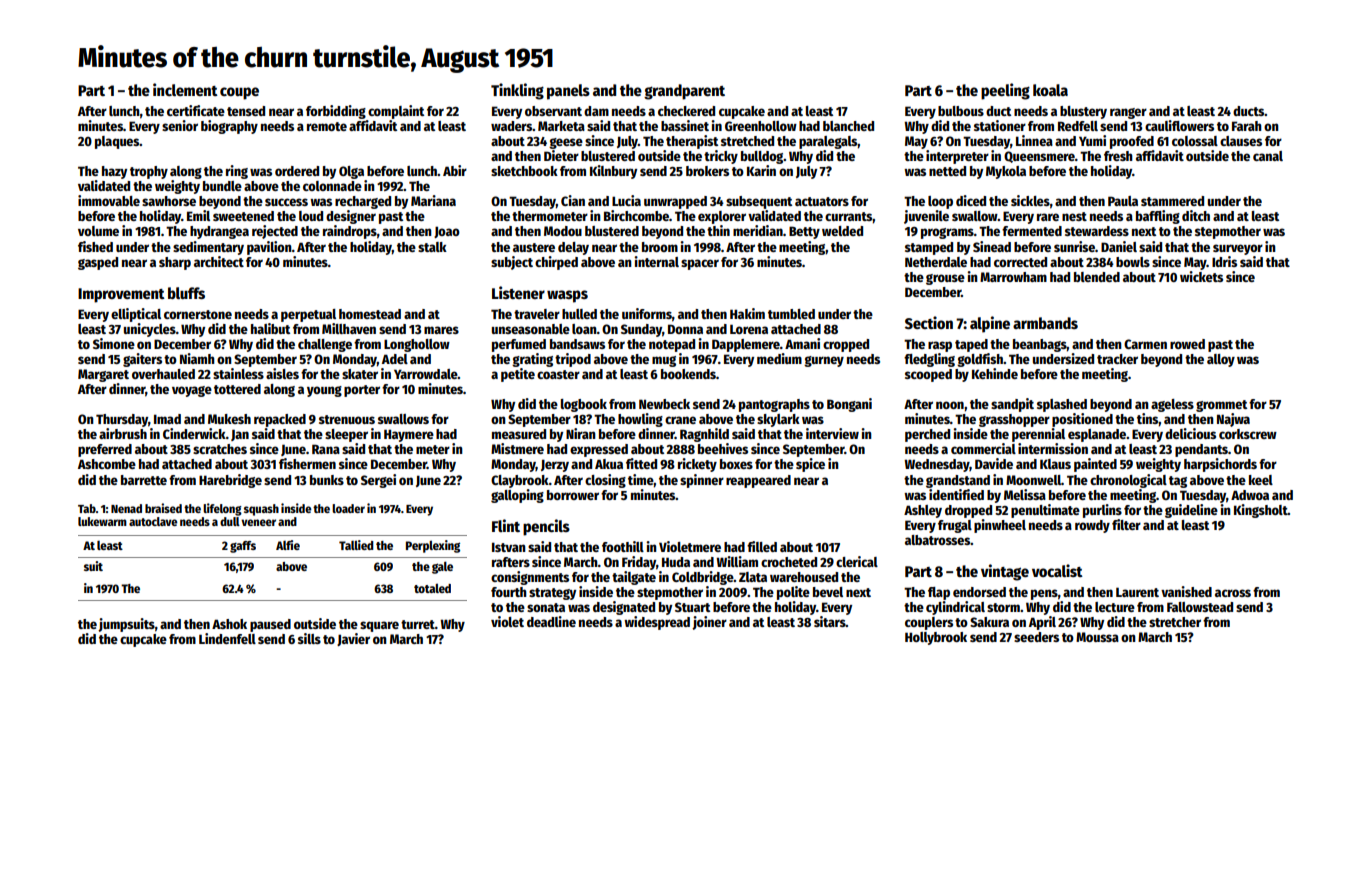 The height and width of the screenshot is (887, 1372). I want to click on skater, so click(360, 374).
